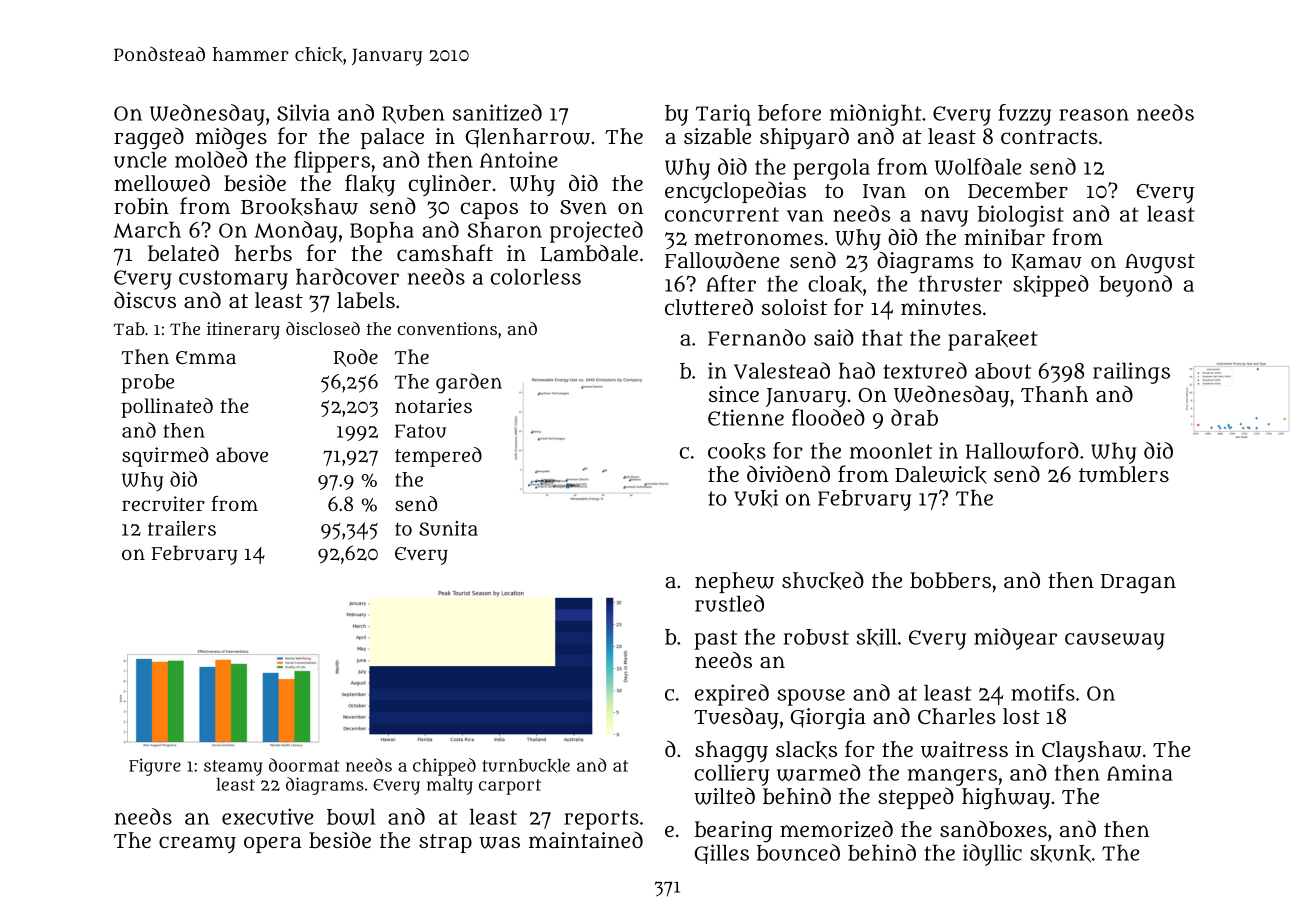  Describe the element at coordinates (1124, 474) in the page. I see `tumblers` at that location.
